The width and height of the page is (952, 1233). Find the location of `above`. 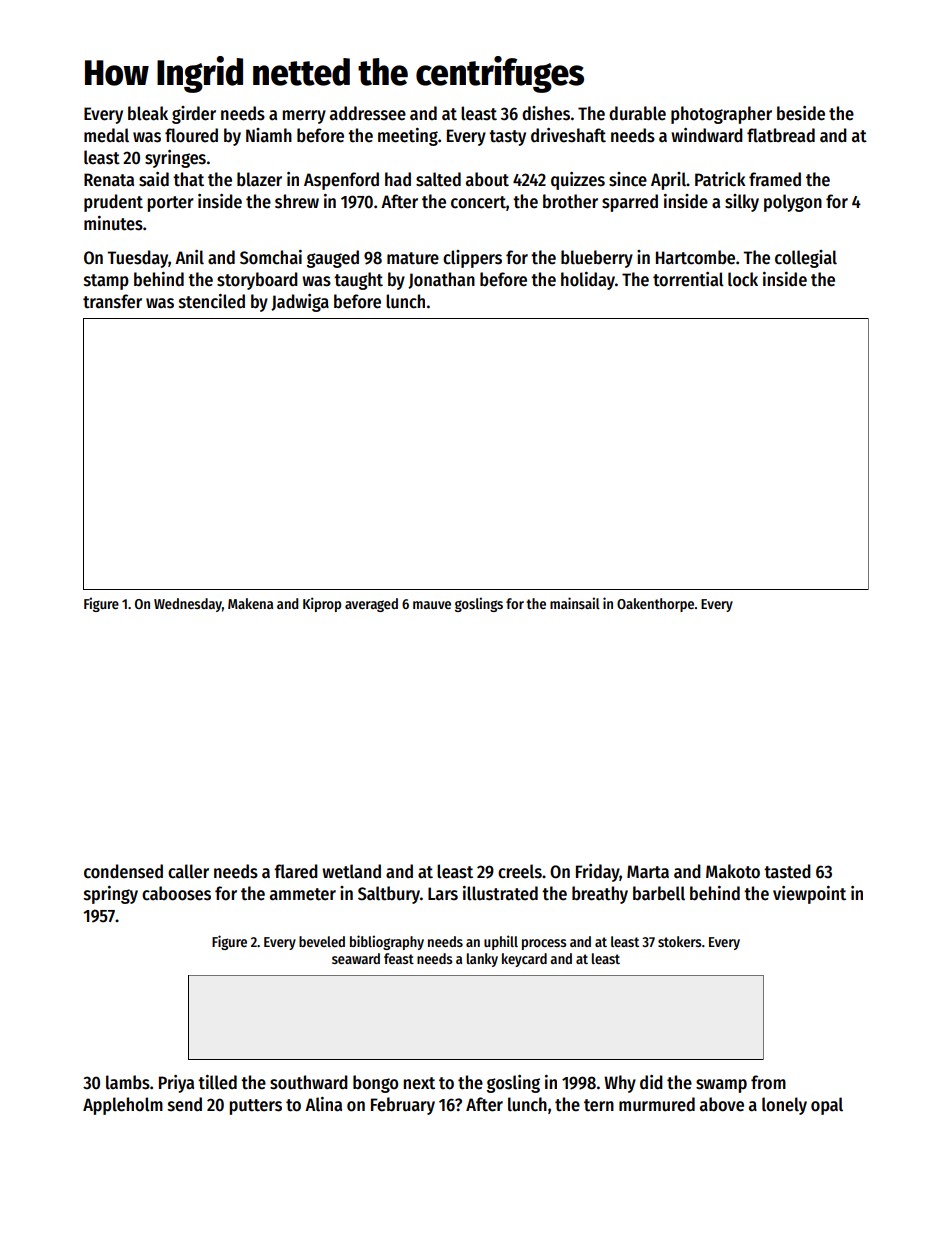

above is located at coordinates (722, 1104).
